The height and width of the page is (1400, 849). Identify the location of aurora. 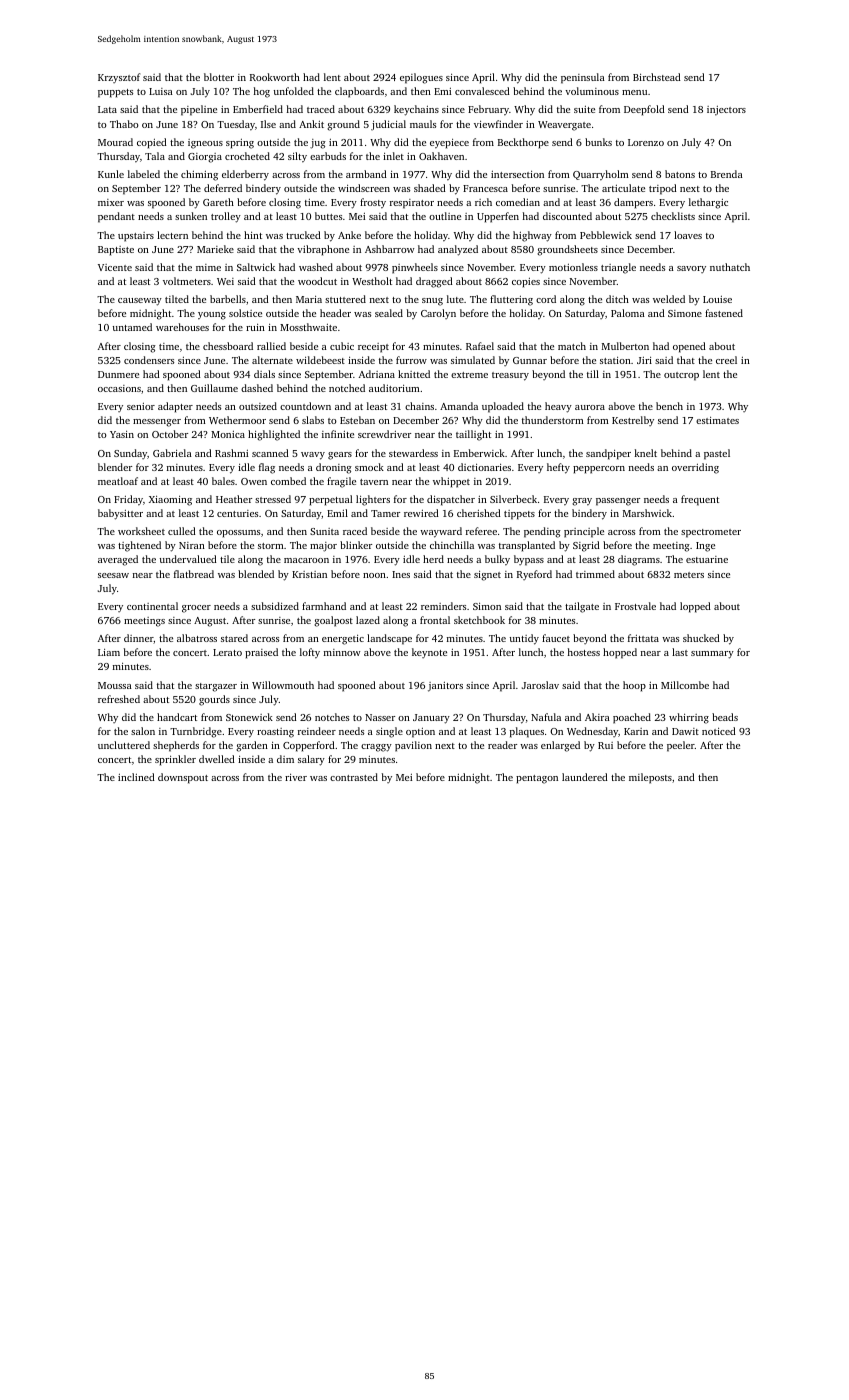
(590, 407).
